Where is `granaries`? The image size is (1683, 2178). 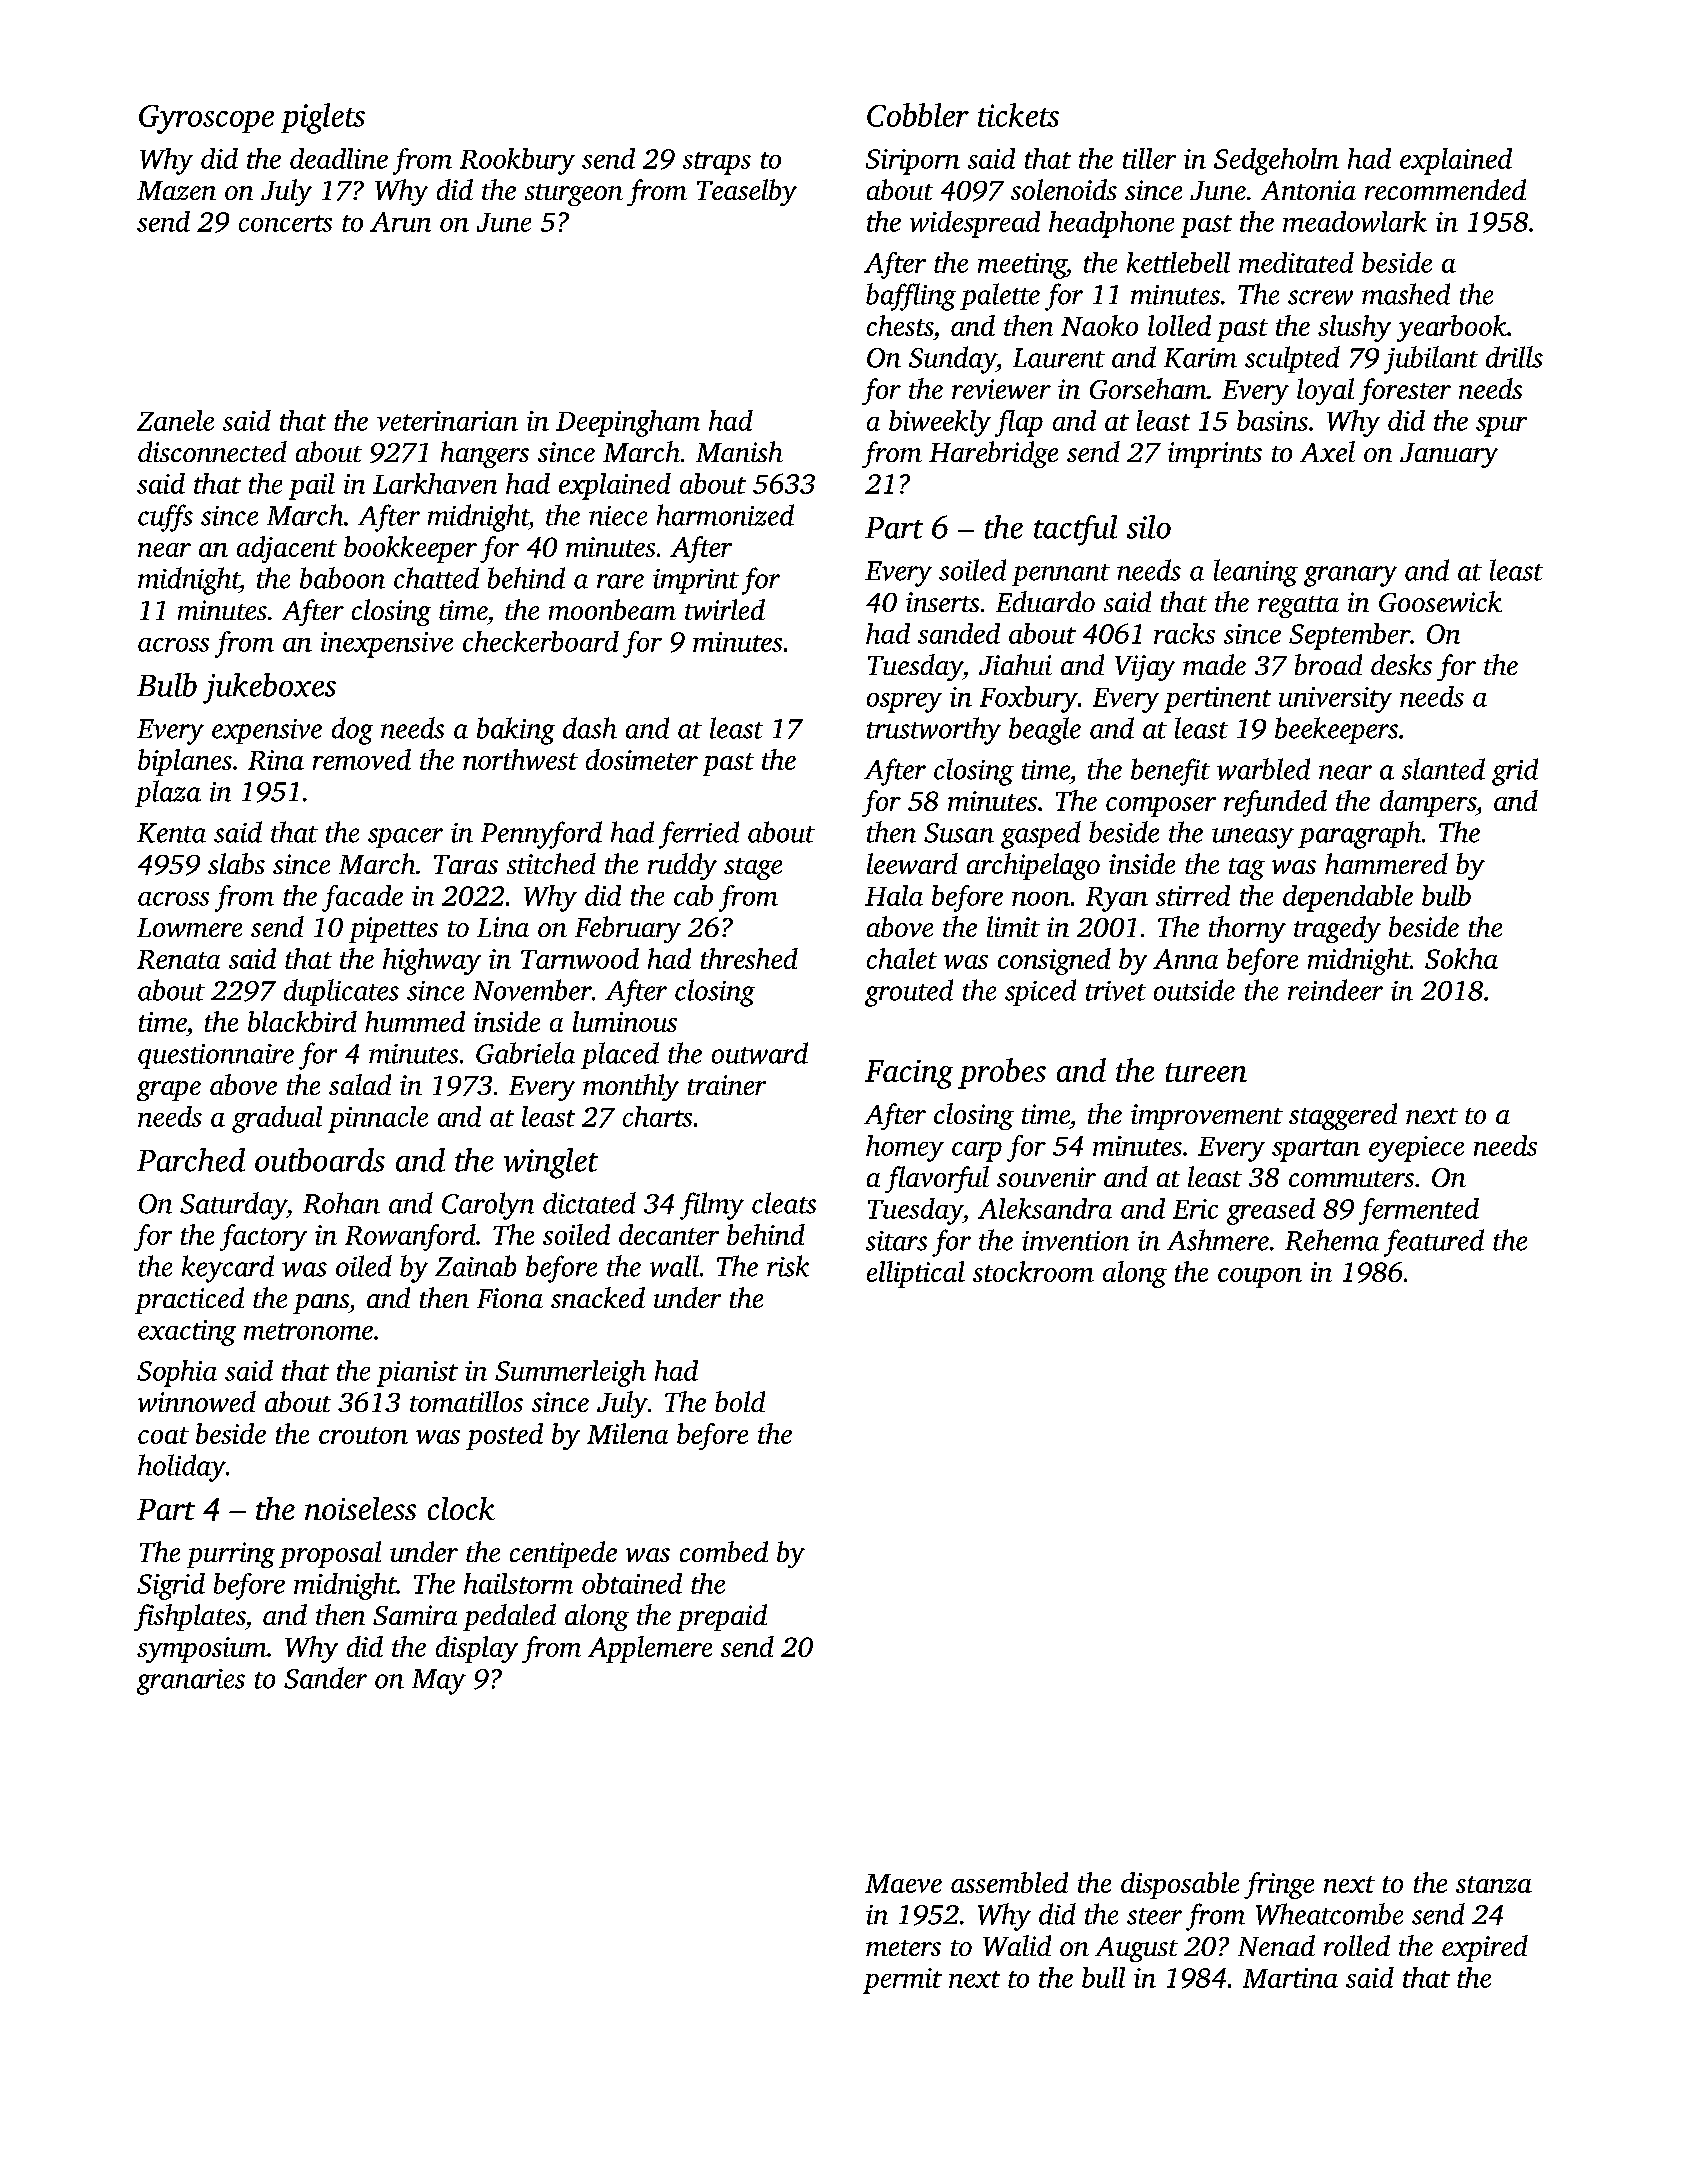 granaries is located at coordinates (191, 1682).
